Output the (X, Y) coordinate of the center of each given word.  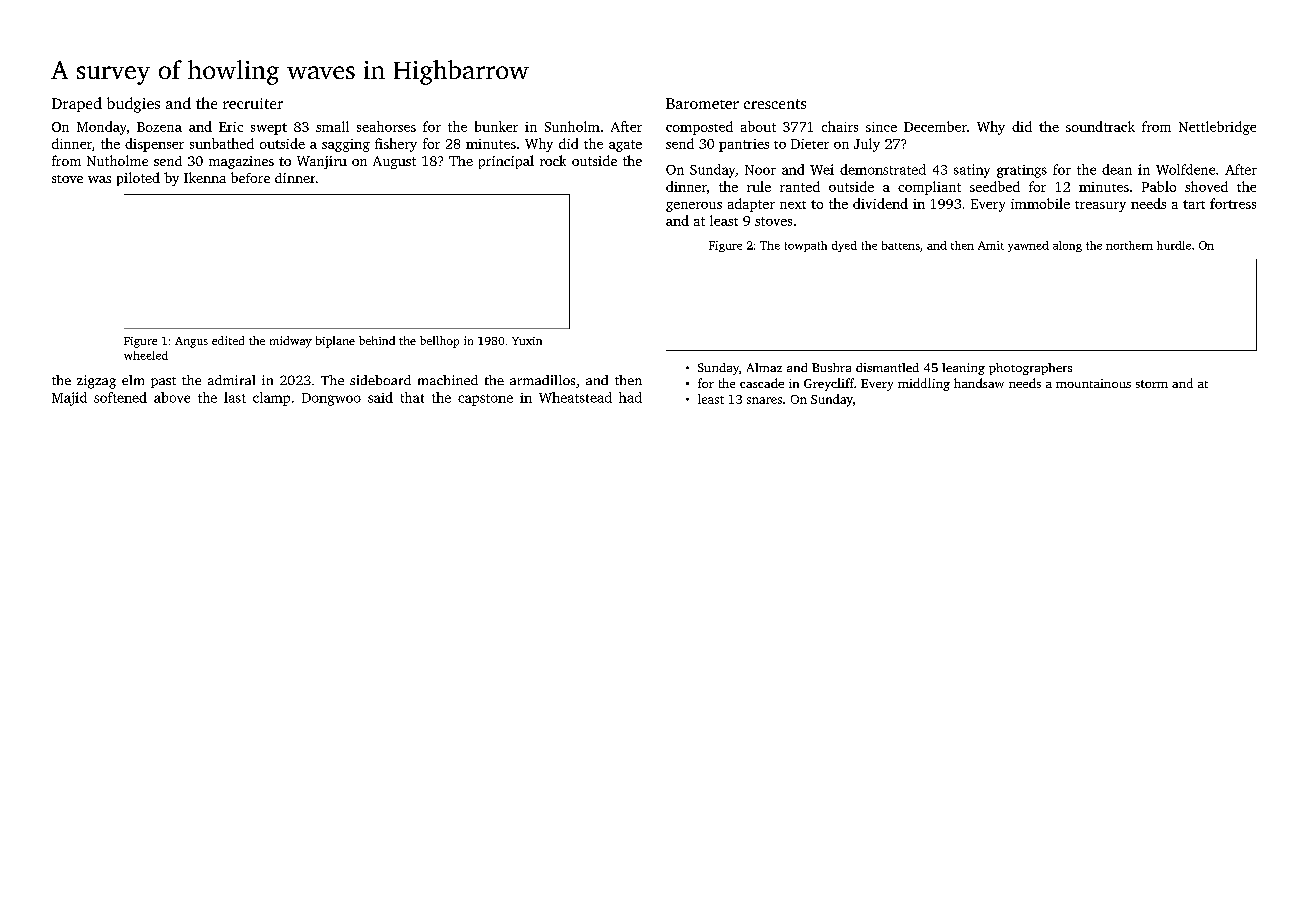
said (380, 397)
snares (764, 400)
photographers (1030, 369)
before (250, 177)
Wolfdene (1185, 169)
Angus (191, 342)
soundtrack (1100, 126)
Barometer (702, 103)
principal (506, 162)
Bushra (831, 367)
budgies (133, 105)
